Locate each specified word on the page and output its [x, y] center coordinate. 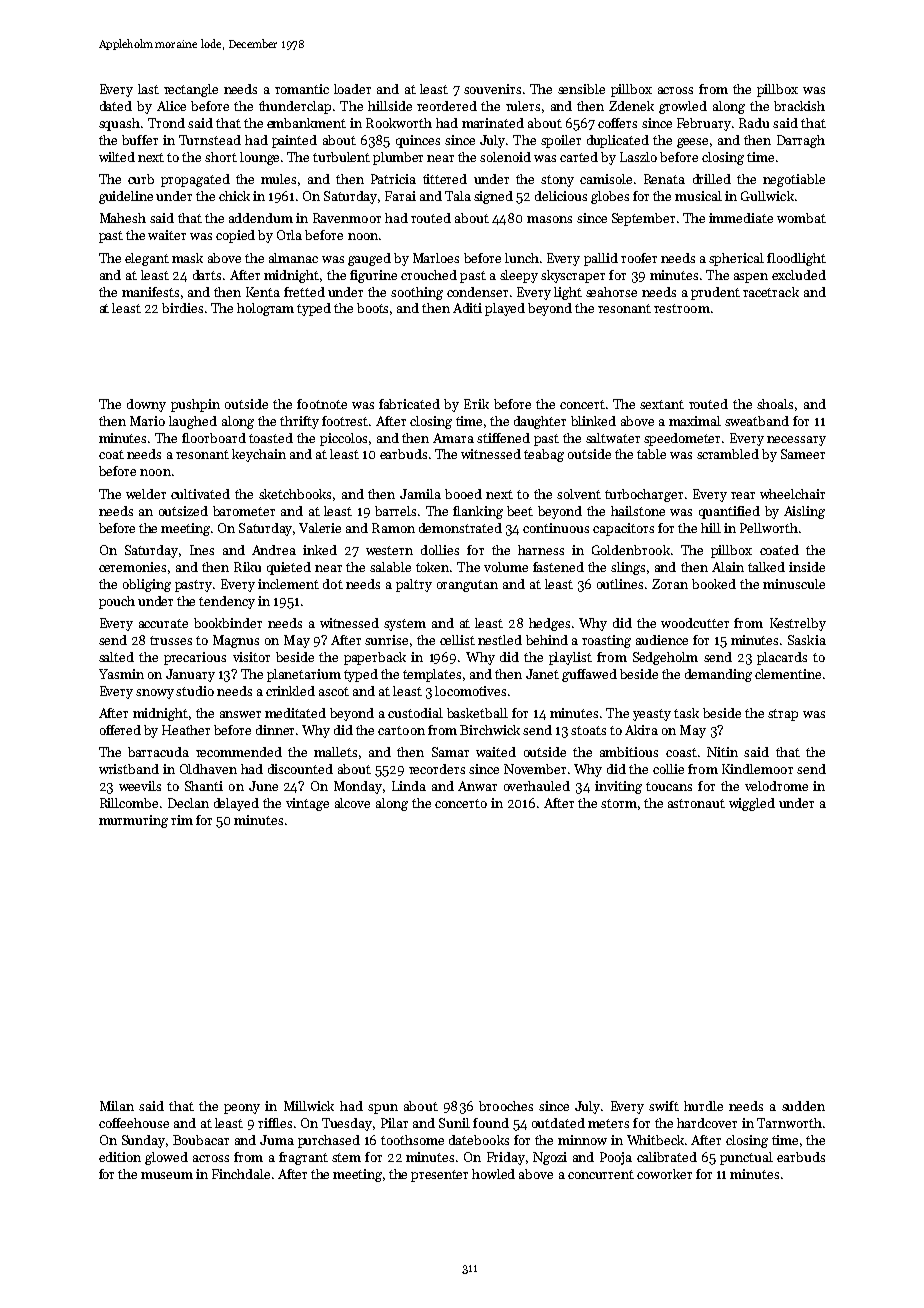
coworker [664, 1174]
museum [167, 1175]
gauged [369, 259]
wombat [801, 218]
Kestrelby [798, 624]
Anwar [477, 786]
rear [743, 495]
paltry [414, 585]
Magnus [236, 641]
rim [182, 820]
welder [146, 494]
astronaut [696, 803]
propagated [195, 180]
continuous [556, 528]
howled [493, 1174]
